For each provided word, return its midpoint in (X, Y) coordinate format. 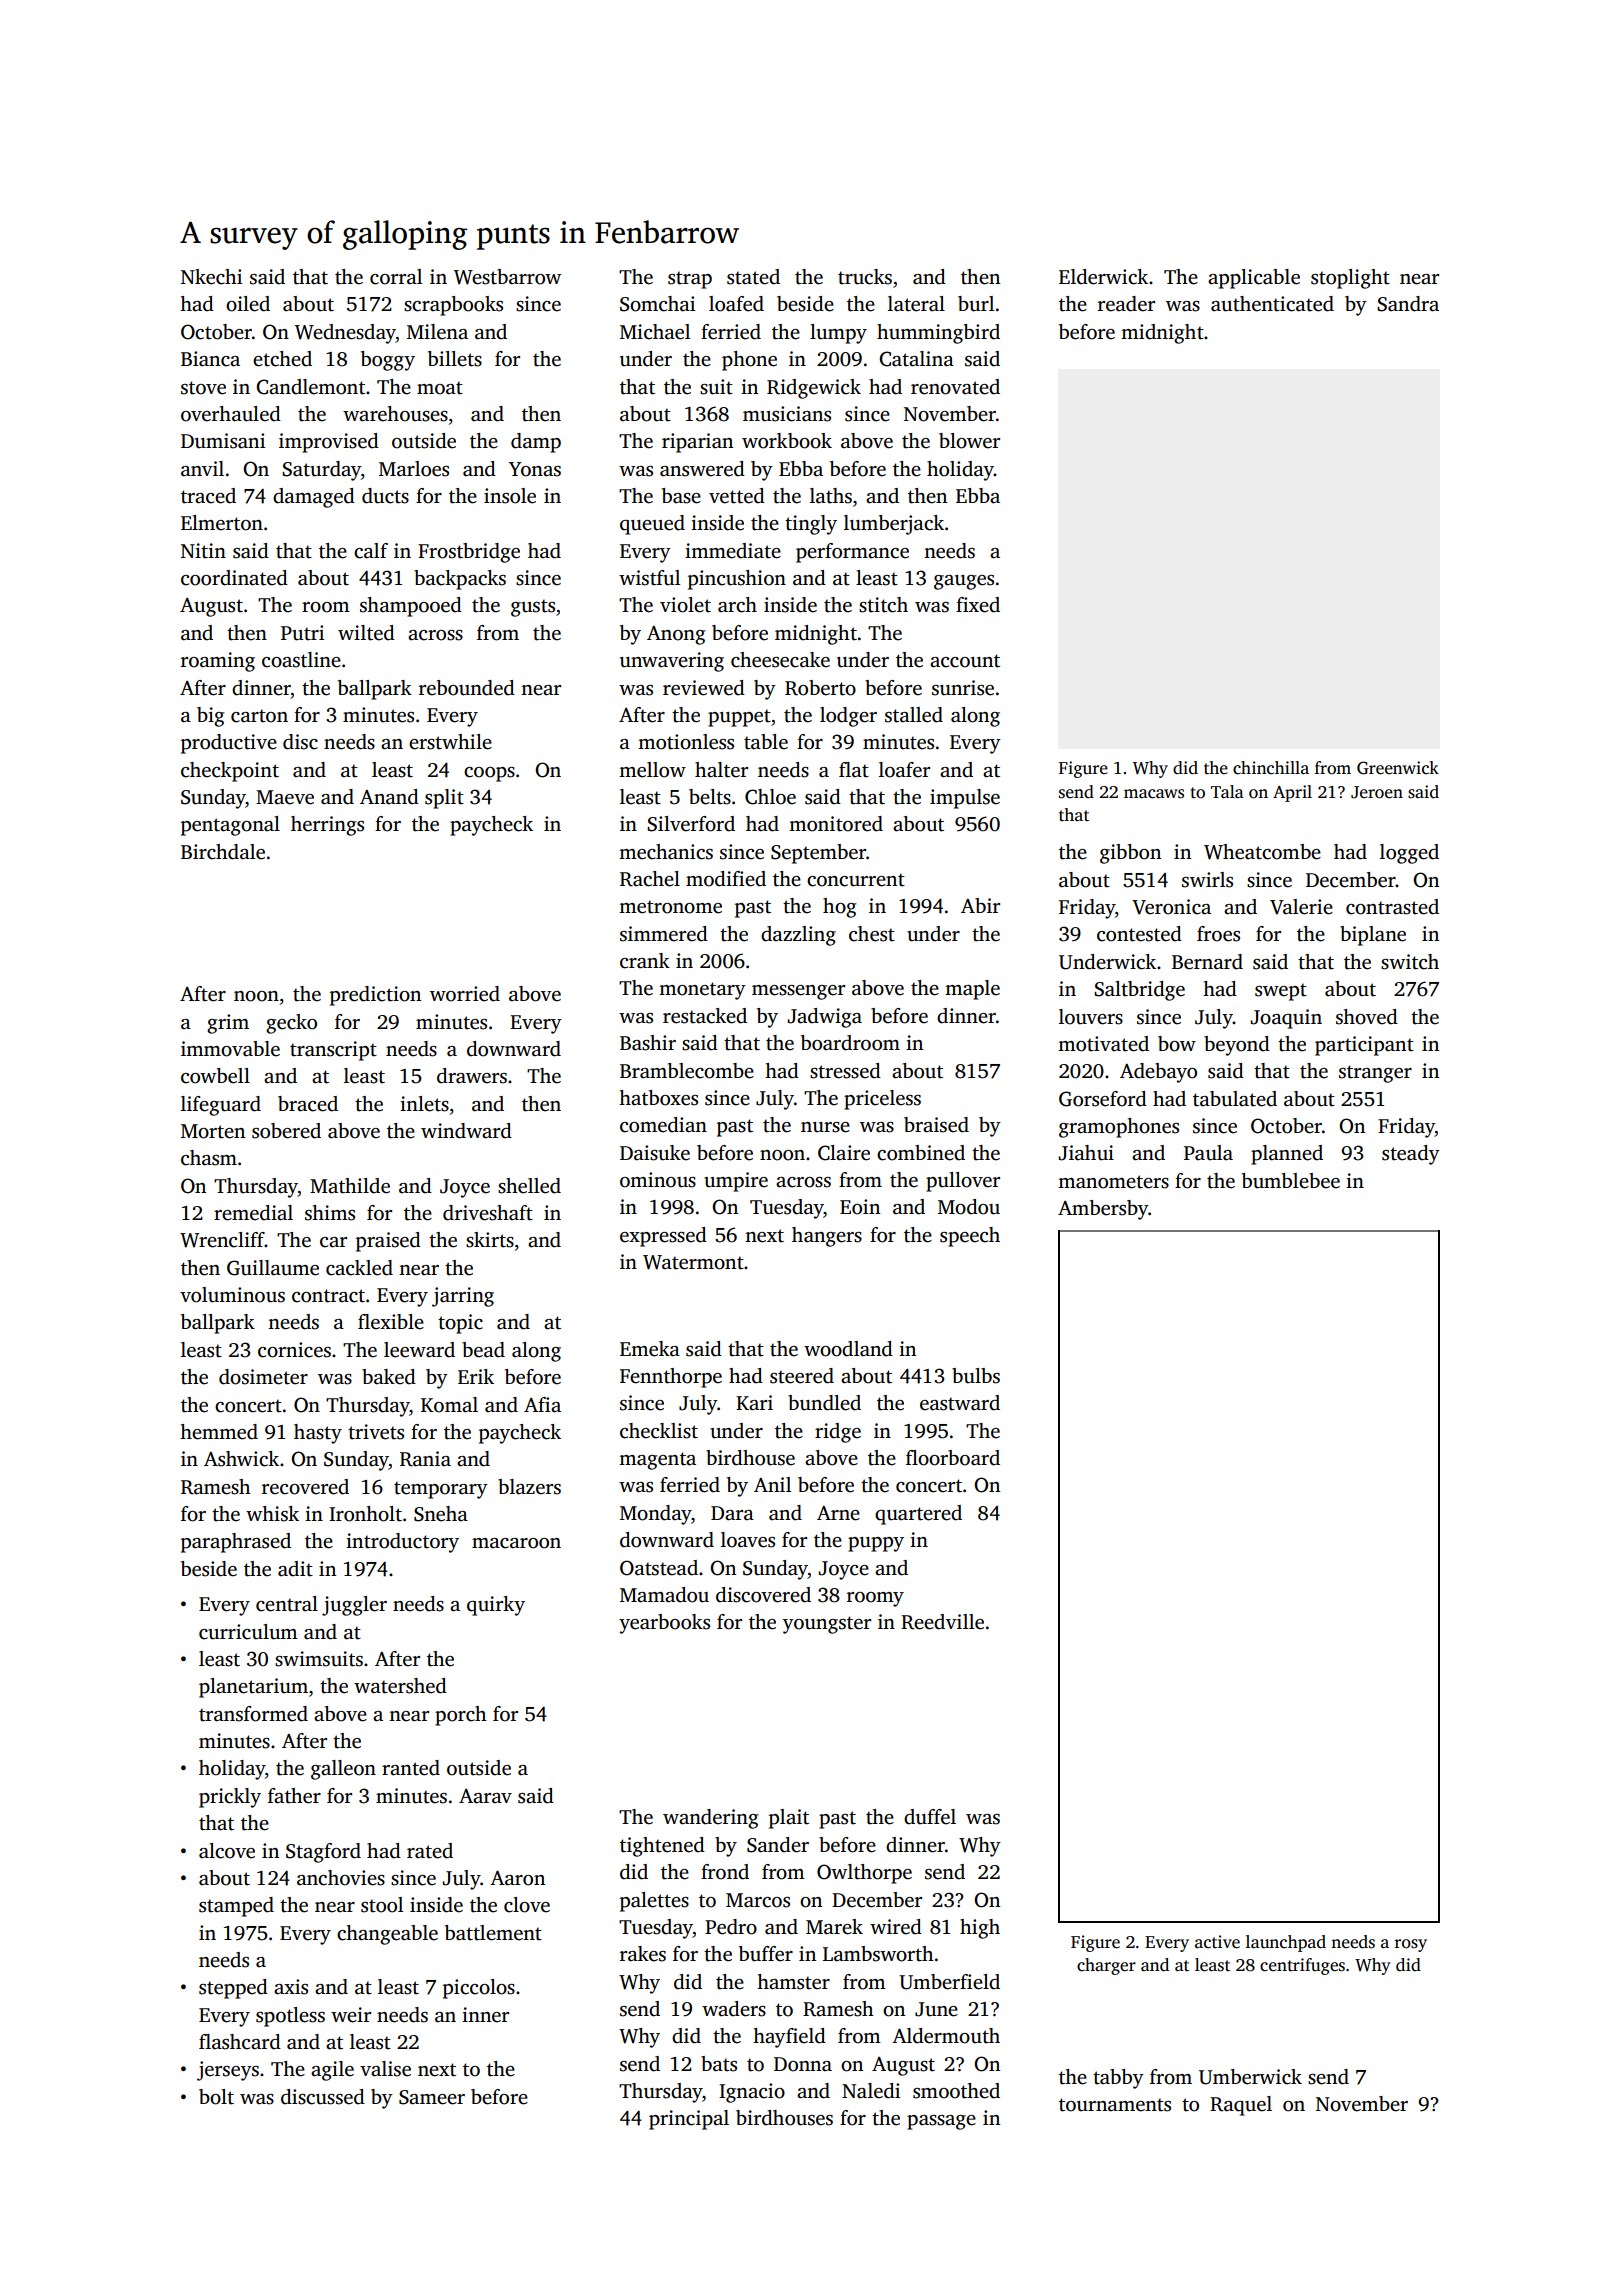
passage (941, 2122)
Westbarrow (507, 277)
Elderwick (1103, 277)
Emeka (650, 1349)
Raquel (1241, 2106)
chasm (209, 1158)
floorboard (953, 1458)
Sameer (432, 2097)
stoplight (1350, 279)
